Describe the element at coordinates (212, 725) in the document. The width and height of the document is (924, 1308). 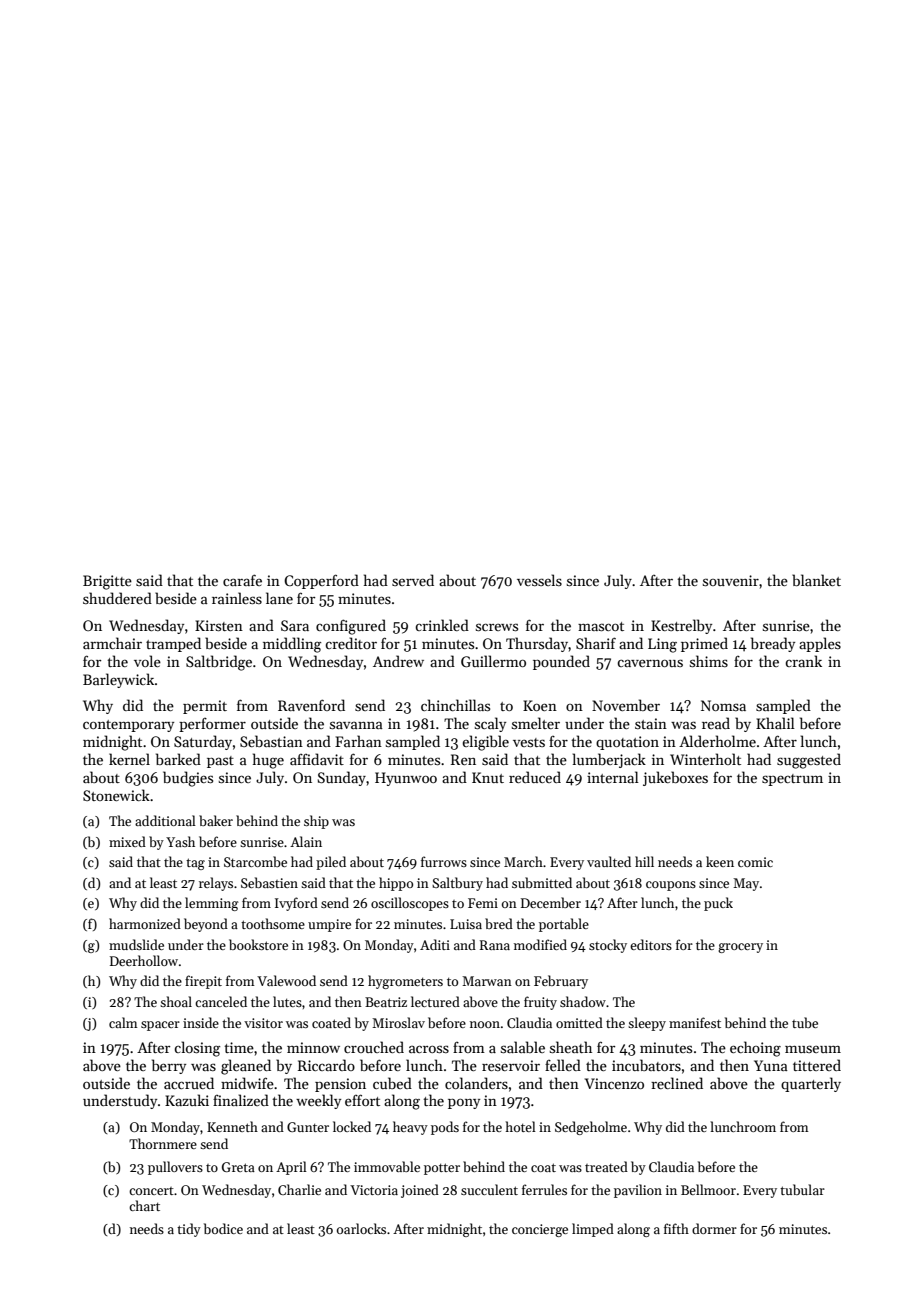
I see `performer` at that location.
